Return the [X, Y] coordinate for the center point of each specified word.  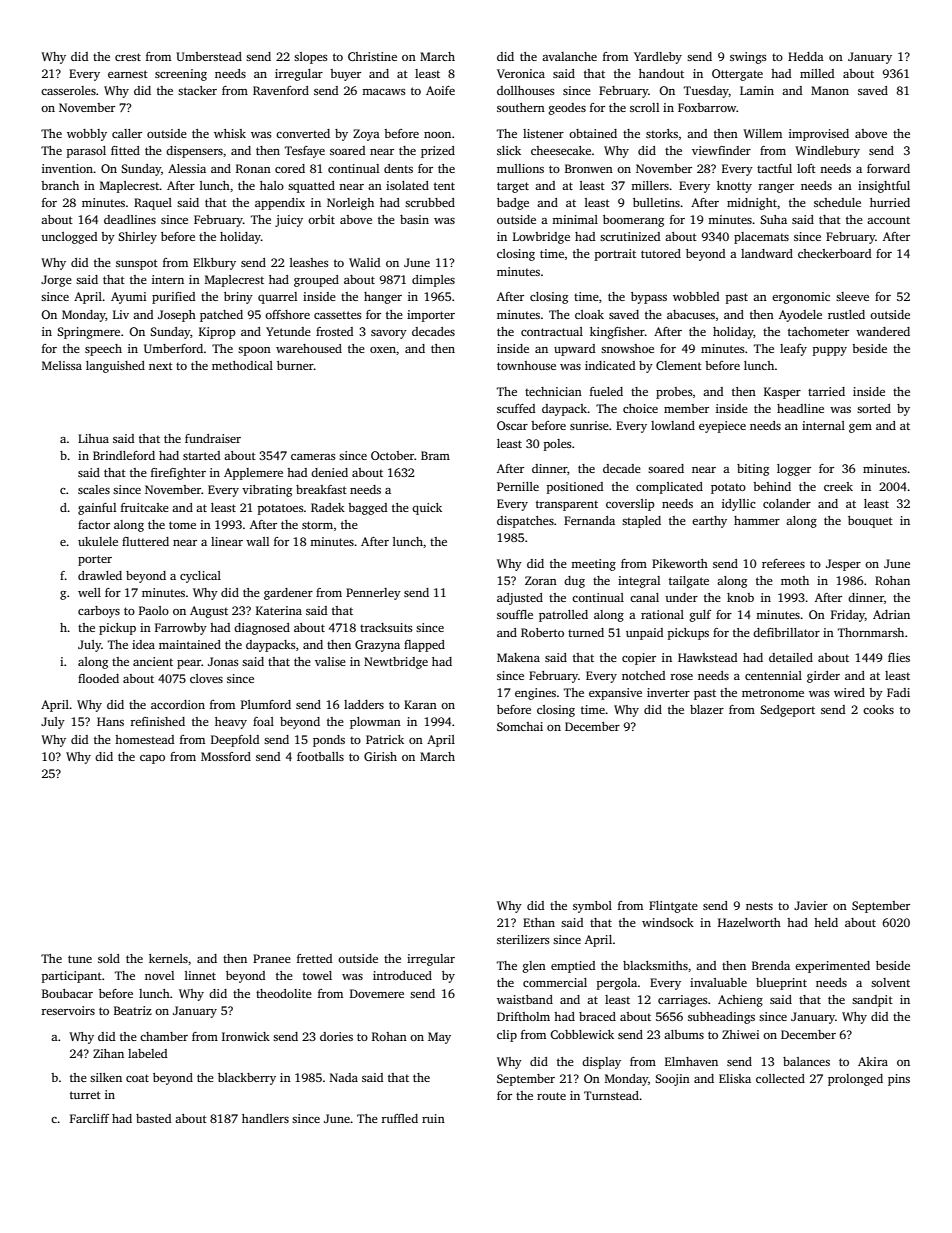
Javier [811, 905]
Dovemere [377, 993]
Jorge [56, 281]
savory [389, 334]
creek [838, 486]
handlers [265, 1118]
